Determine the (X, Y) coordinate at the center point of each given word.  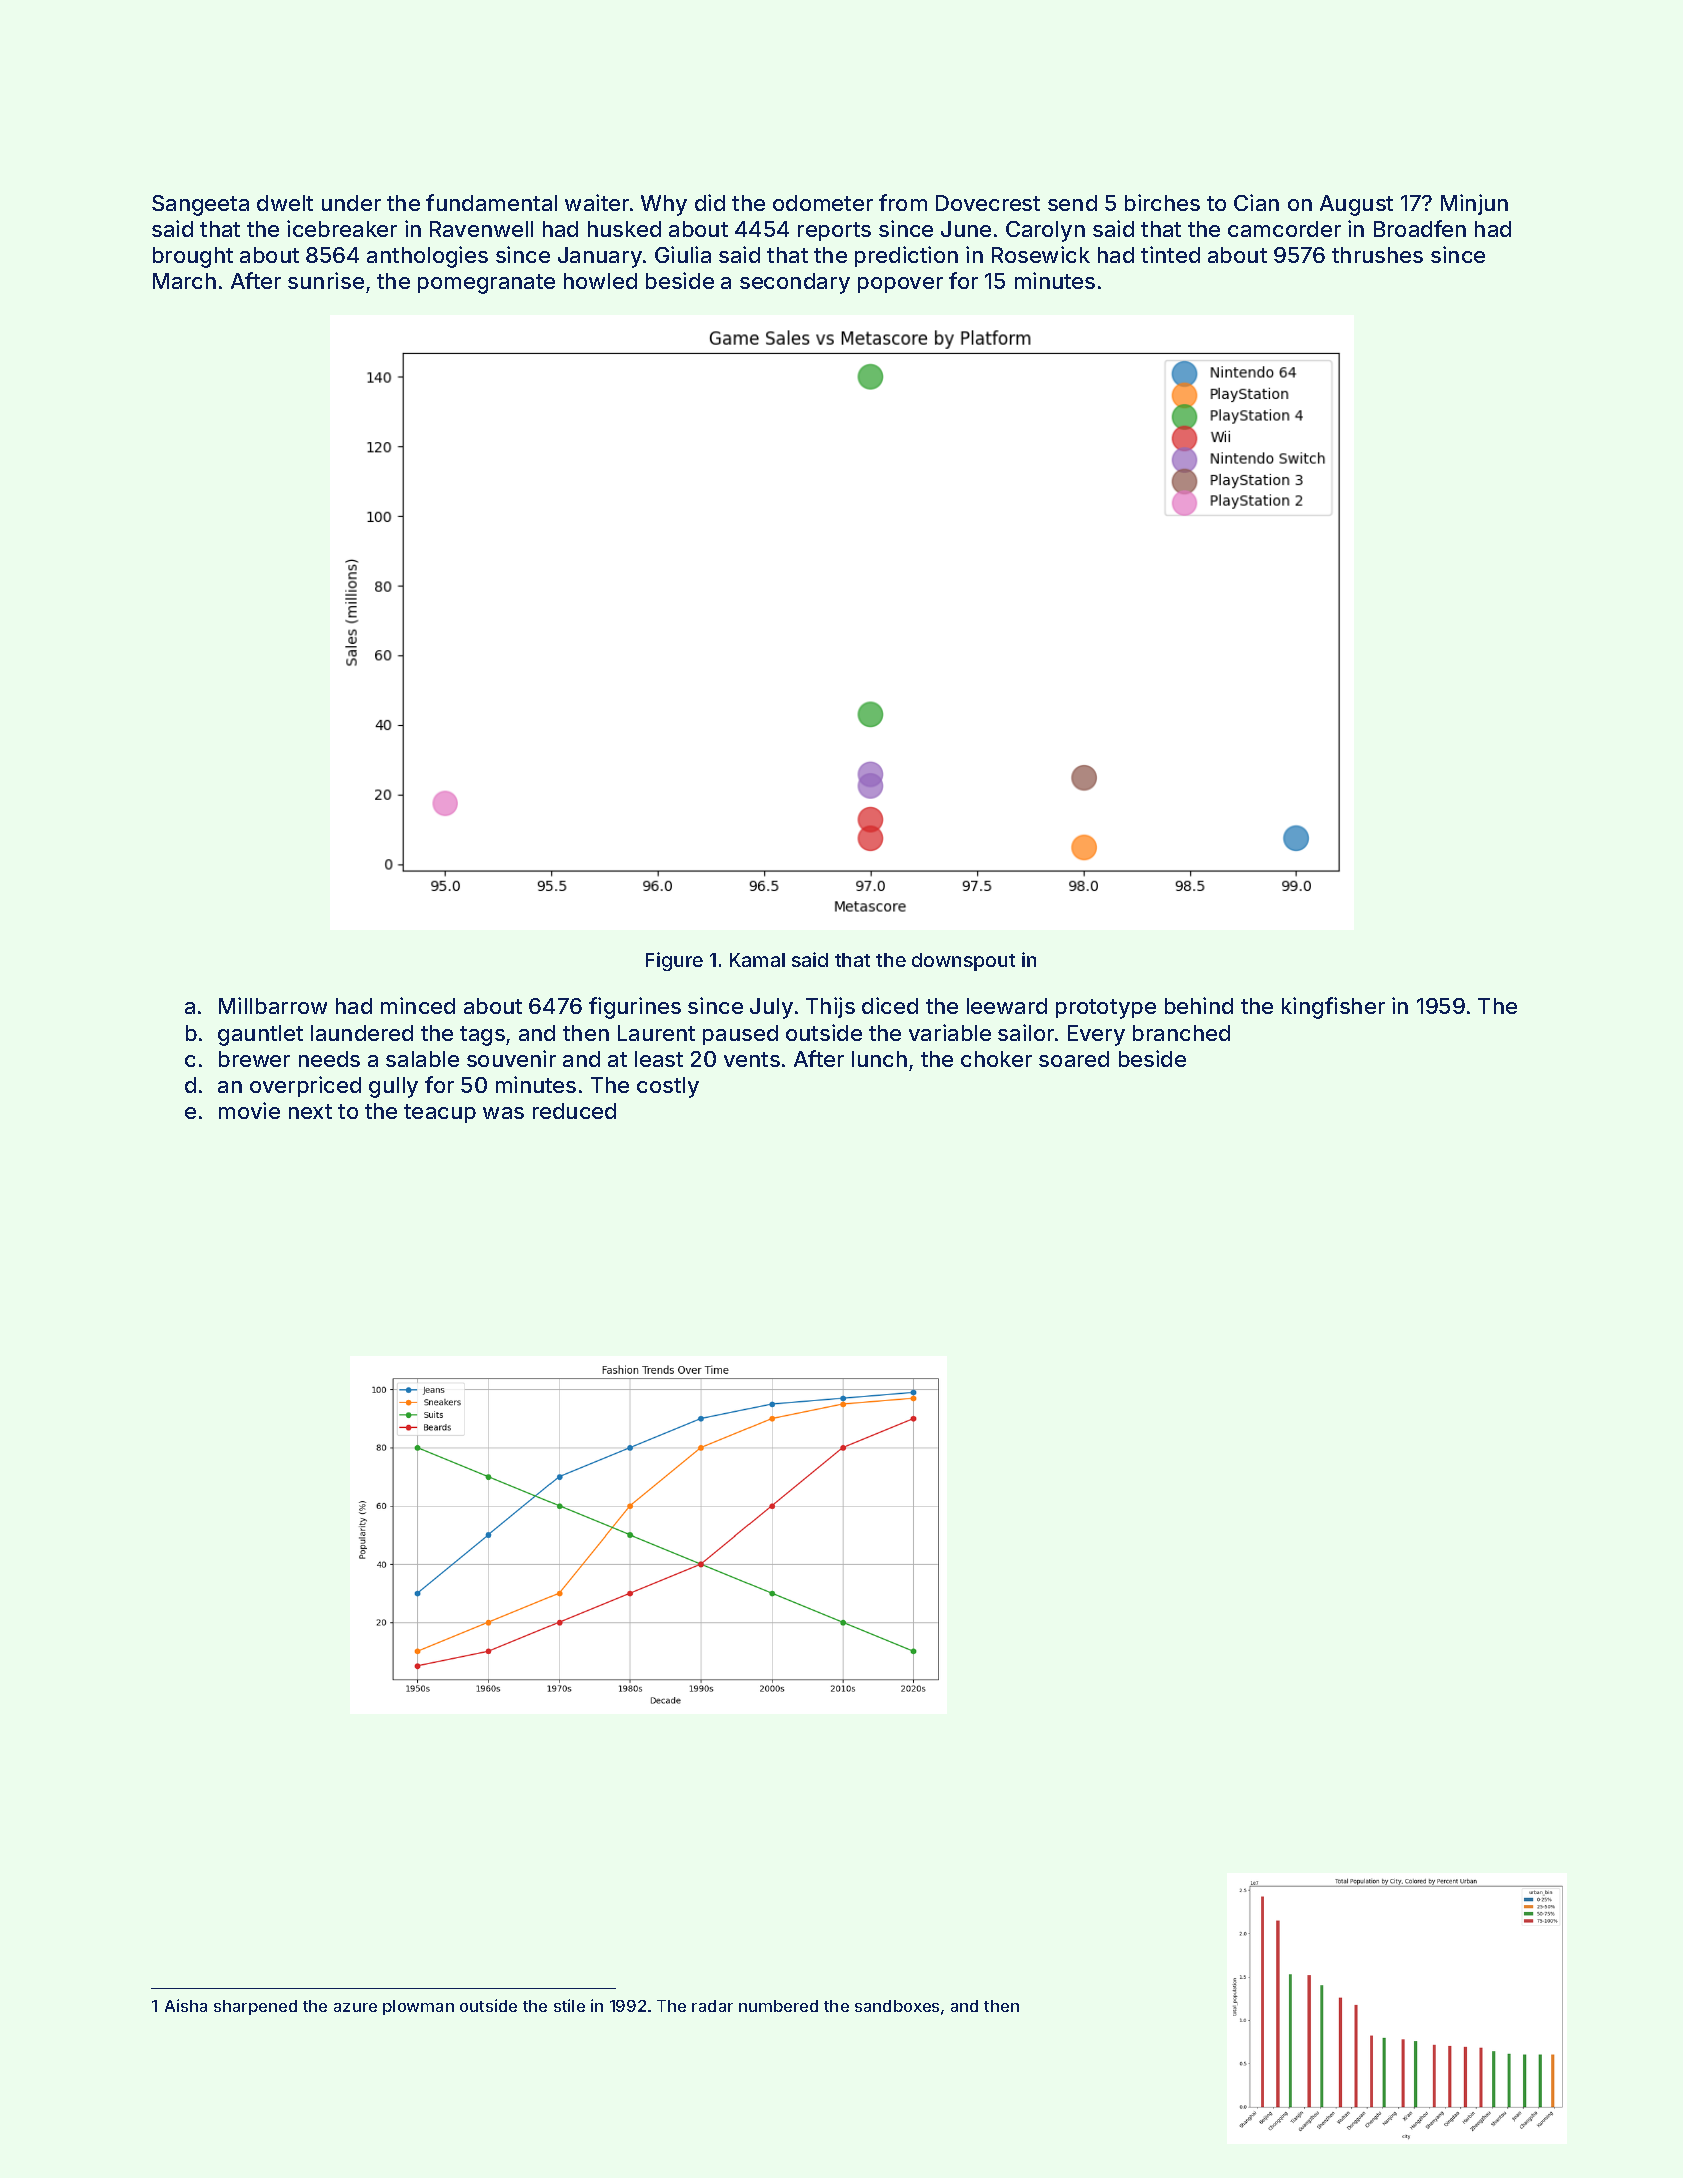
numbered (778, 2006)
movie (249, 1110)
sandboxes (897, 2006)
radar (712, 2006)
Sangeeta (200, 205)
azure (355, 2007)
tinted (1170, 254)
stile (569, 2005)
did (710, 202)
